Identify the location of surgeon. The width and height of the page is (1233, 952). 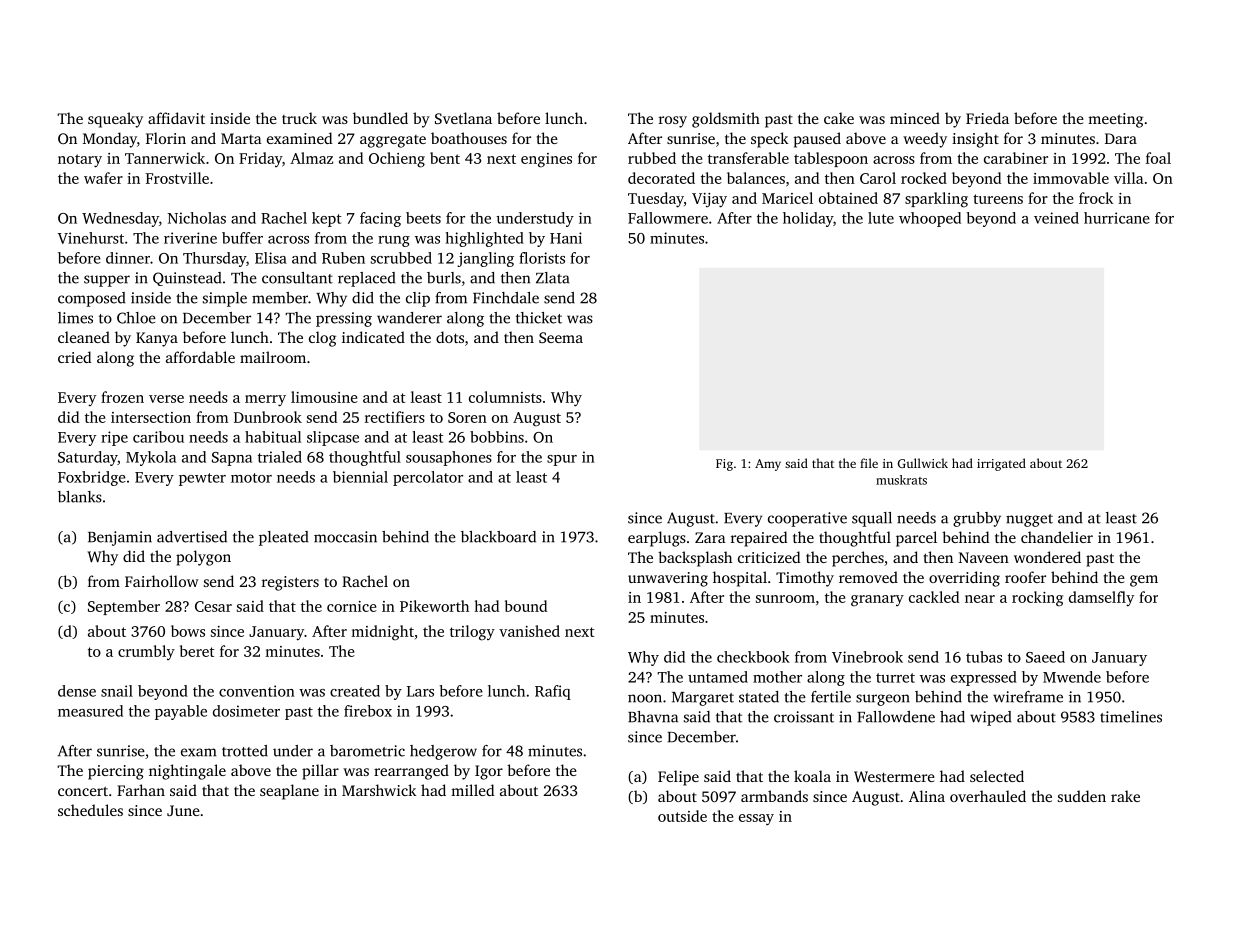
(883, 700).
